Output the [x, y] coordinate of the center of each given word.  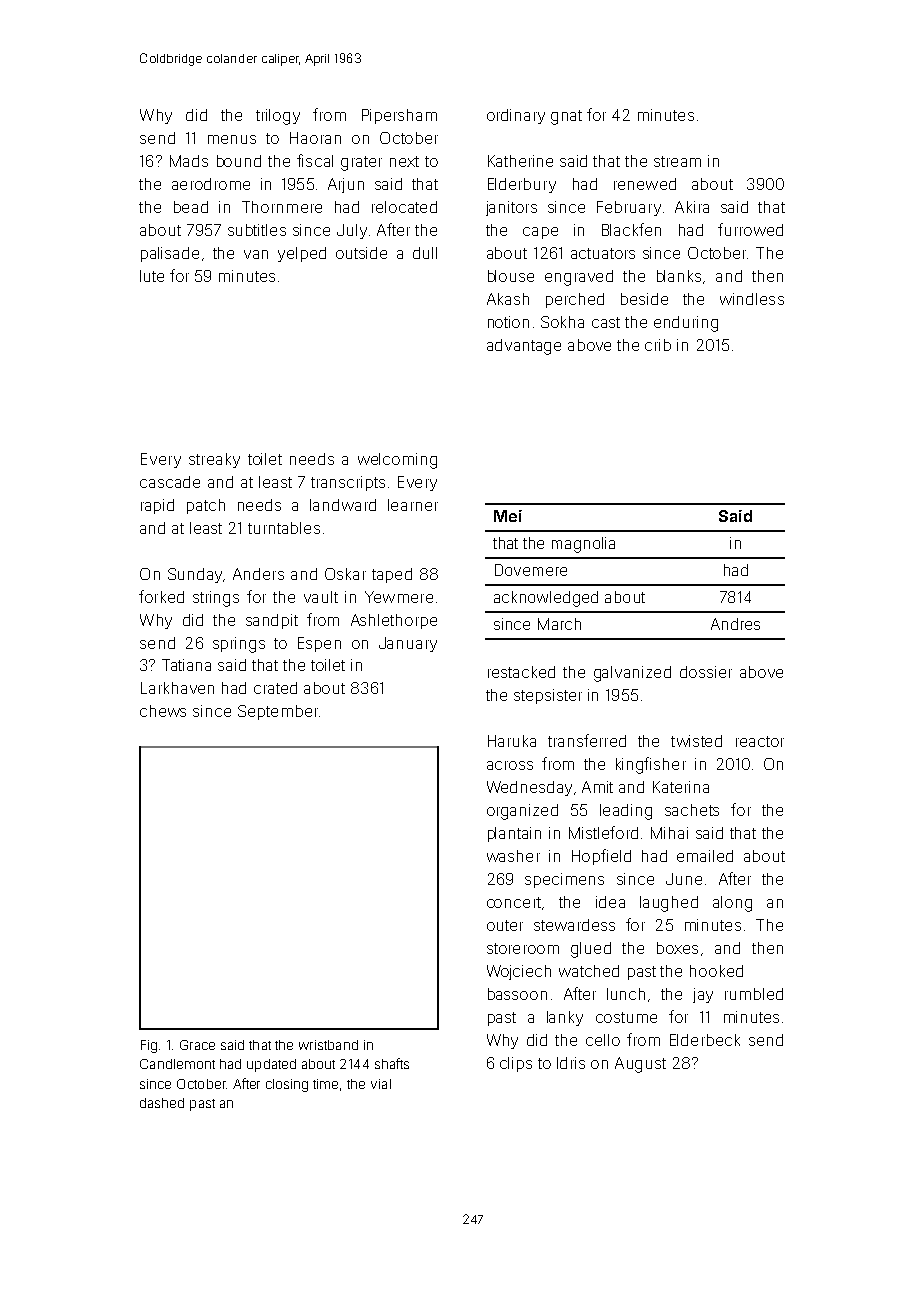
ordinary [516, 116]
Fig [149, 1046]
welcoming [397, 461]
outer [505, 925]
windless [752, 299]
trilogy [278, 117]
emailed [705, 856]
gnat [566, 117]
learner [413, 505]
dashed [162, 1103]
